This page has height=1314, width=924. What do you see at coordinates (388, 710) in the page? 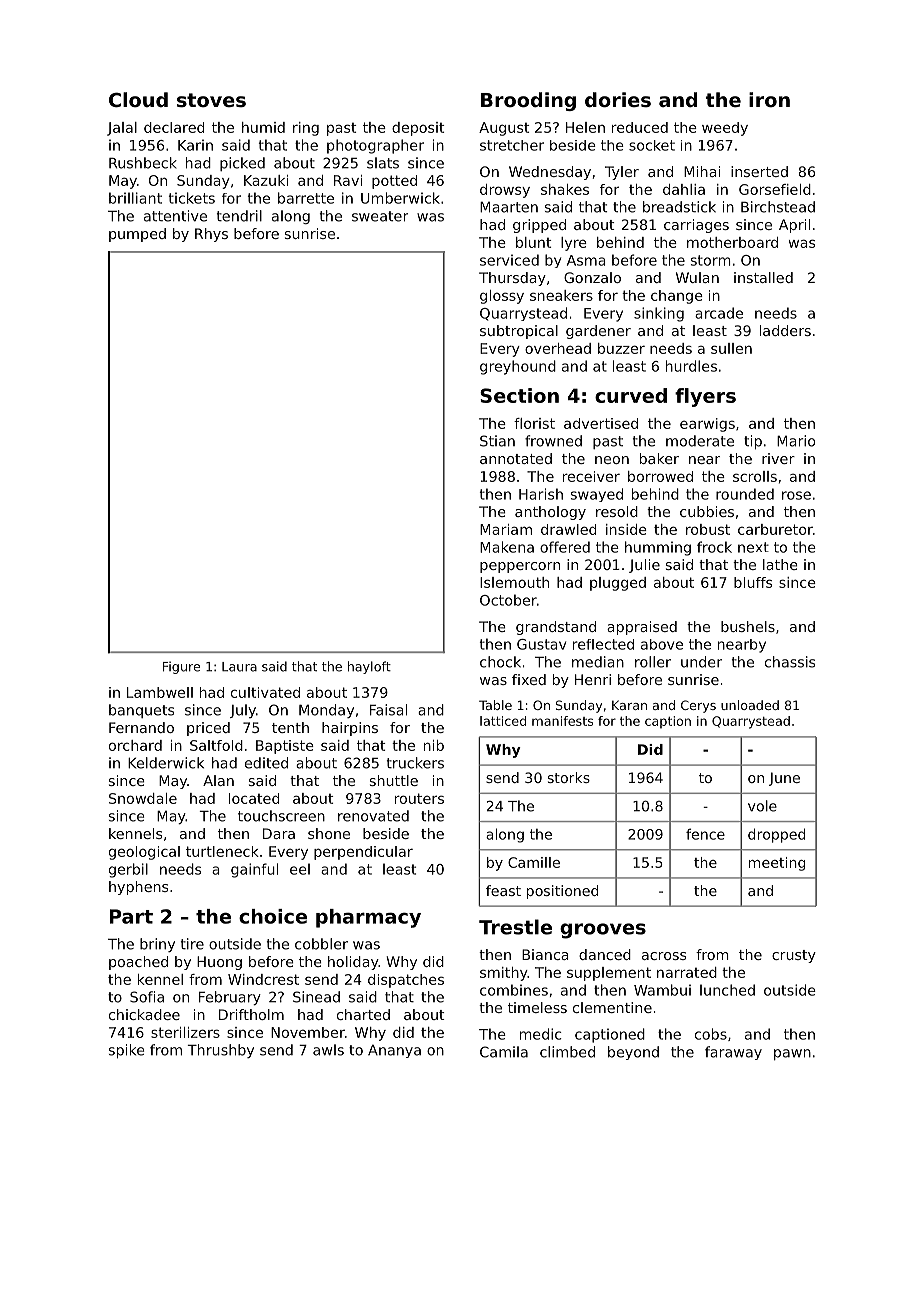
I see `Faisal` at bounding box center [388, 710].
